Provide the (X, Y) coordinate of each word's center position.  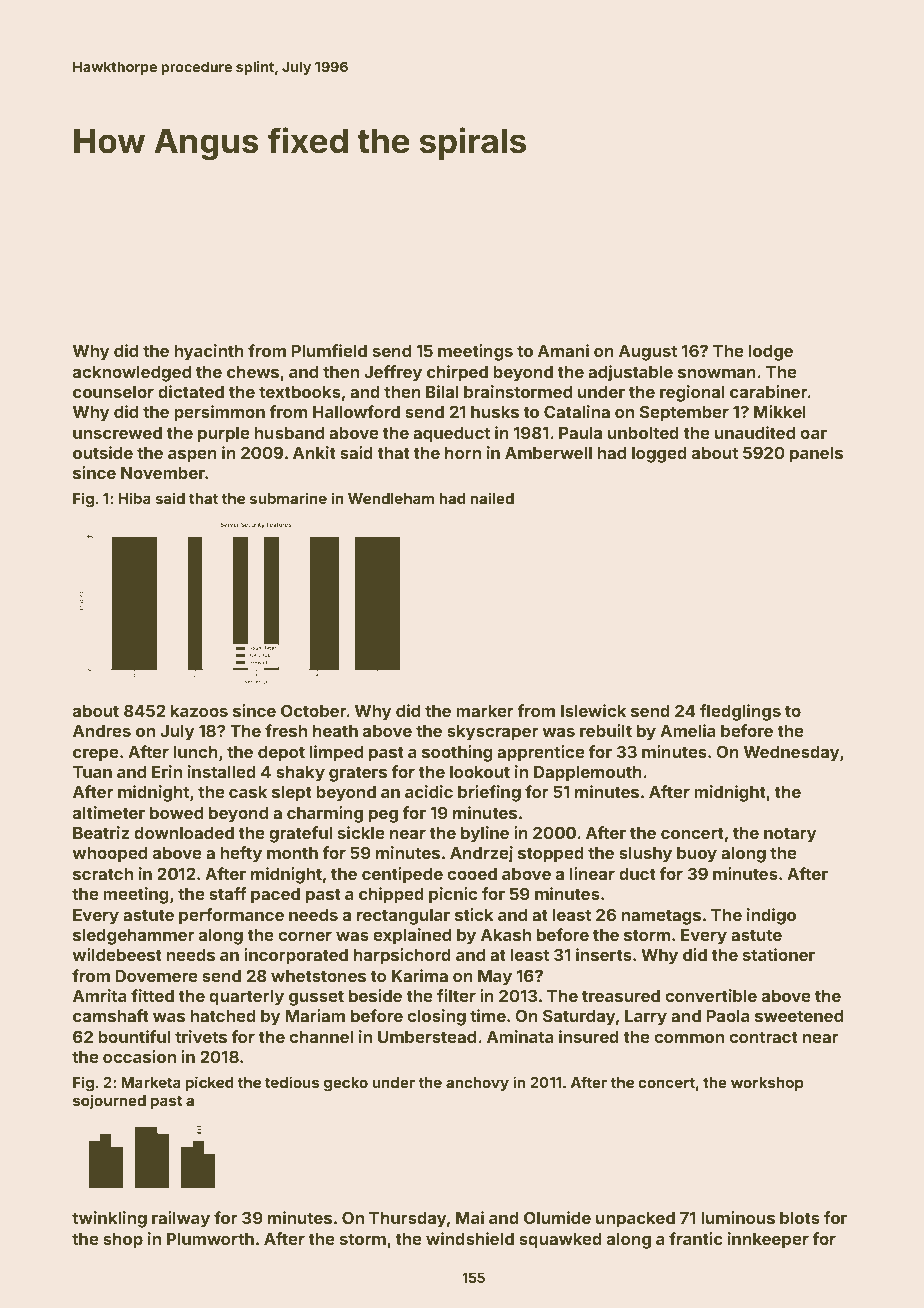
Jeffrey (393, 373)
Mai (470, 1217)
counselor (113, 392)
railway (181, 1219)
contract (763, 1037)
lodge (771, 353)
